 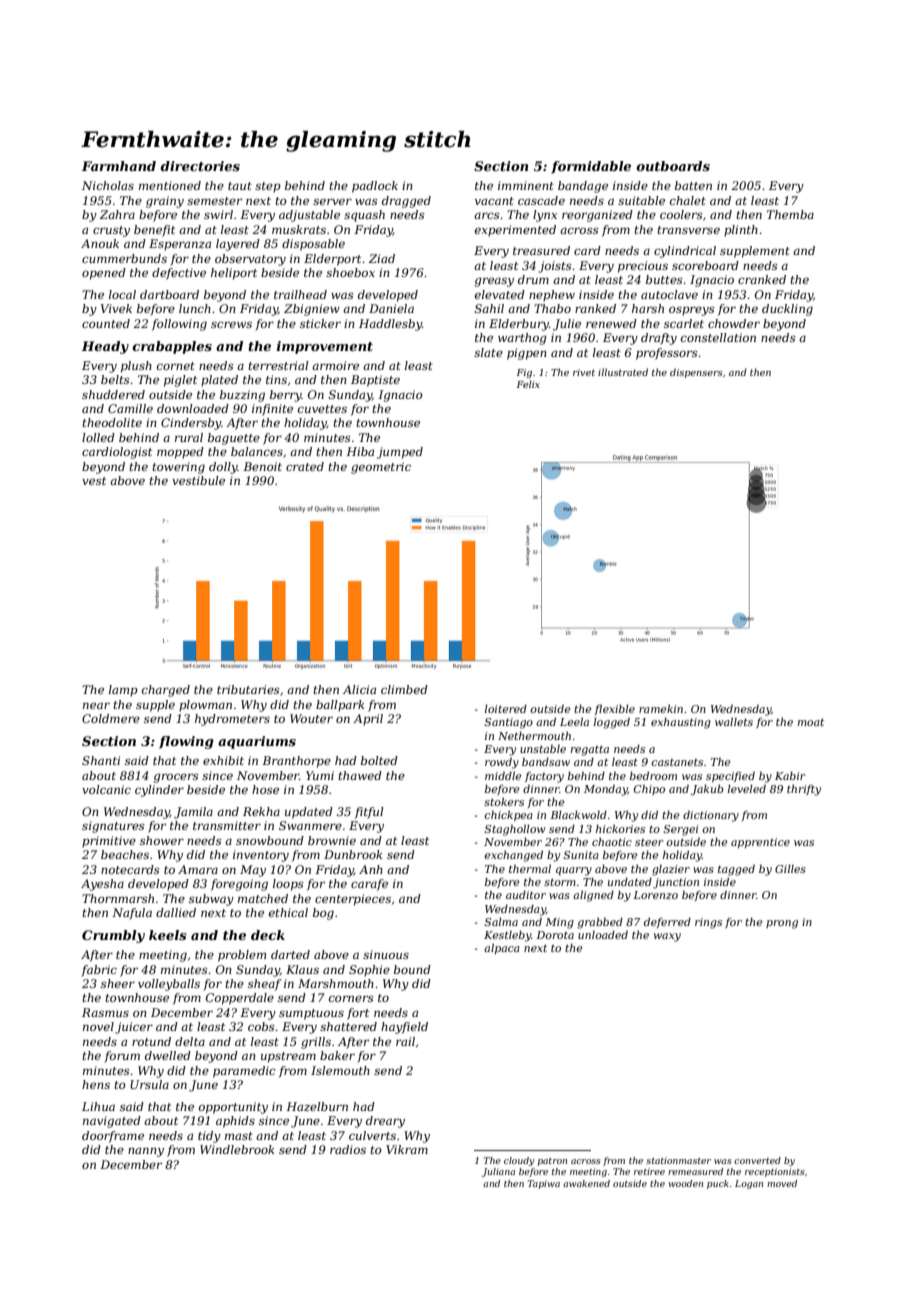 I want to click on scoreboard, so click(x=705, y=265).
